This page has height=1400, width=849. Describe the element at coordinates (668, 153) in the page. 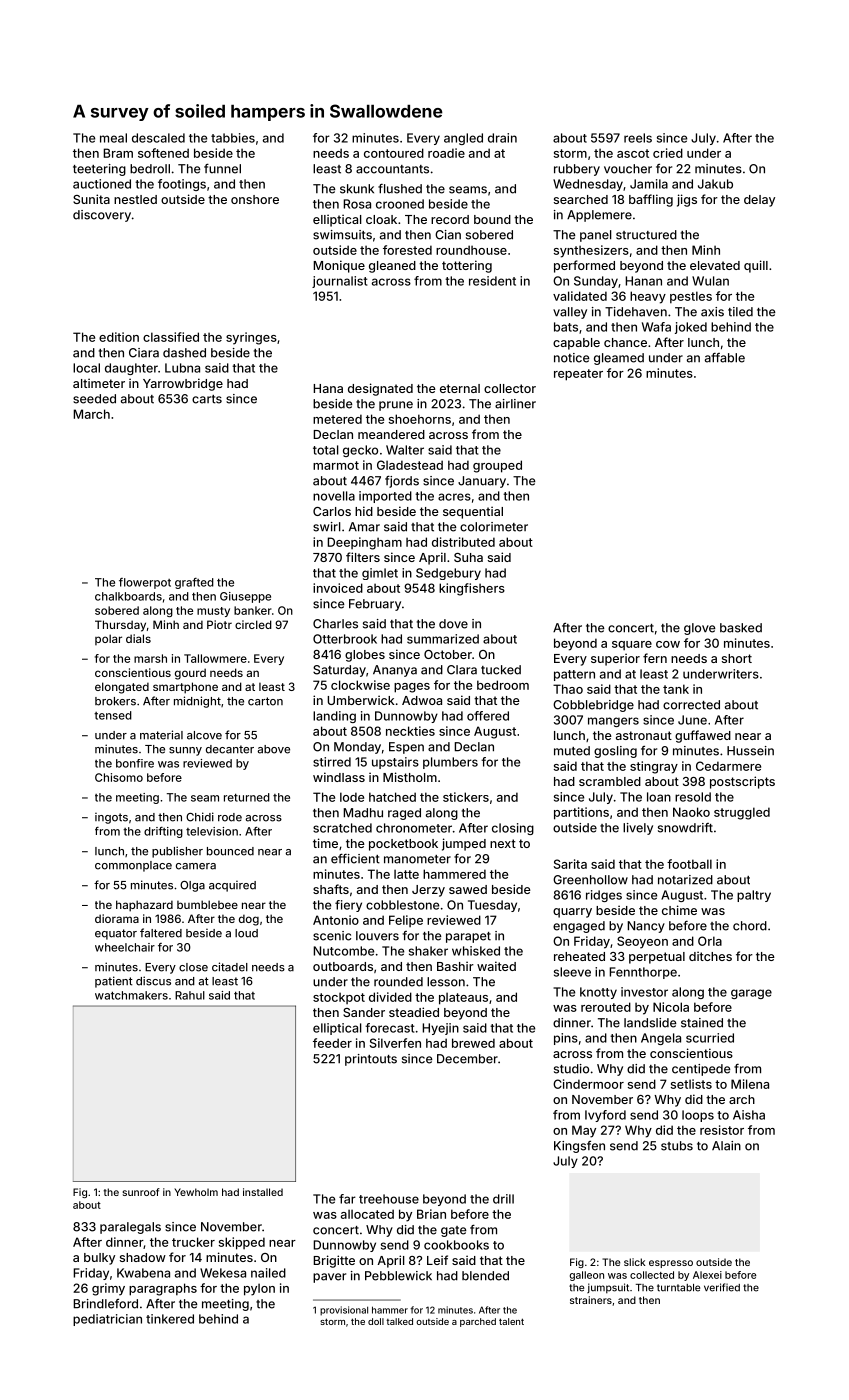

I see `cried` at that location.
